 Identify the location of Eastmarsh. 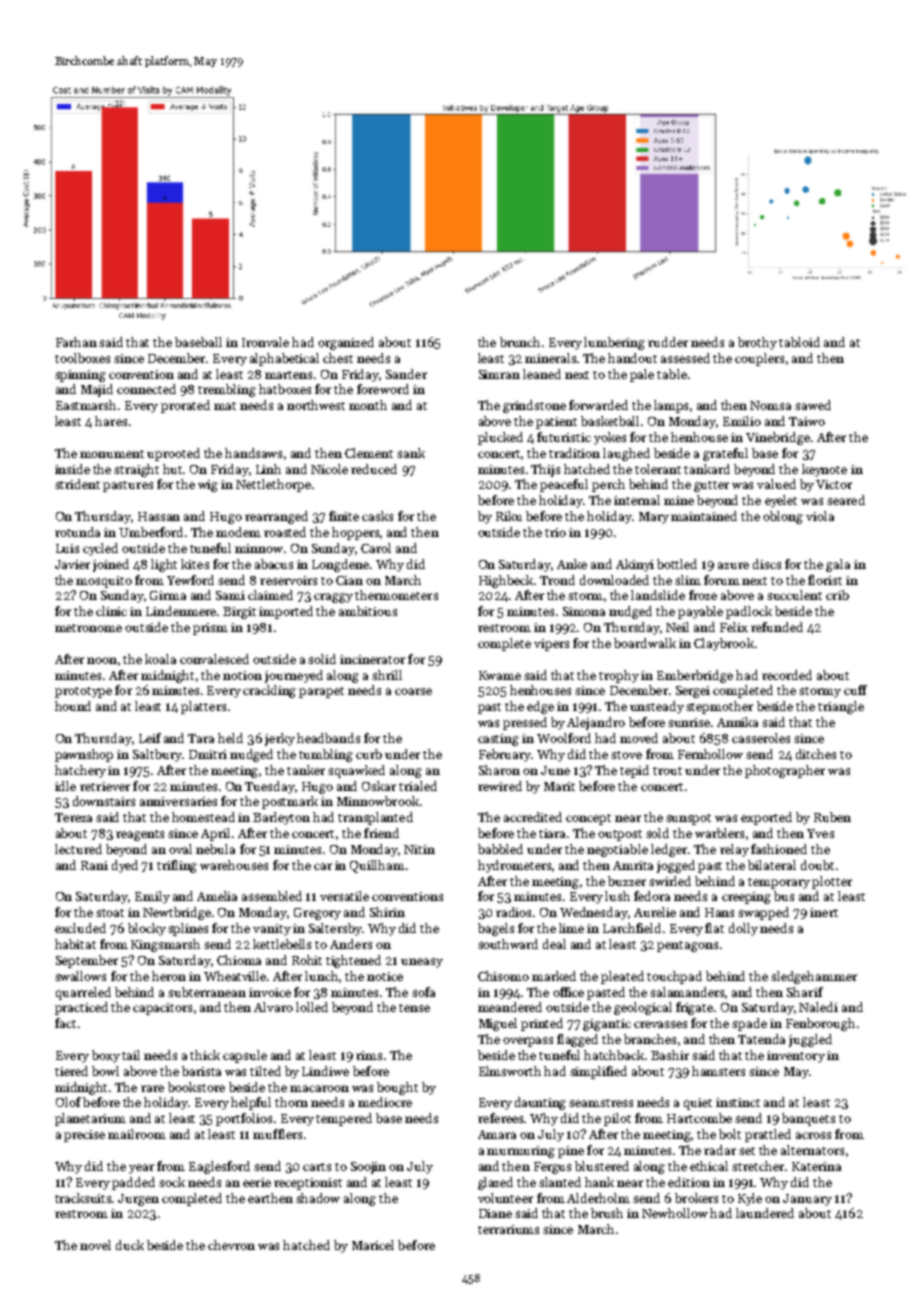
(86, 405).
